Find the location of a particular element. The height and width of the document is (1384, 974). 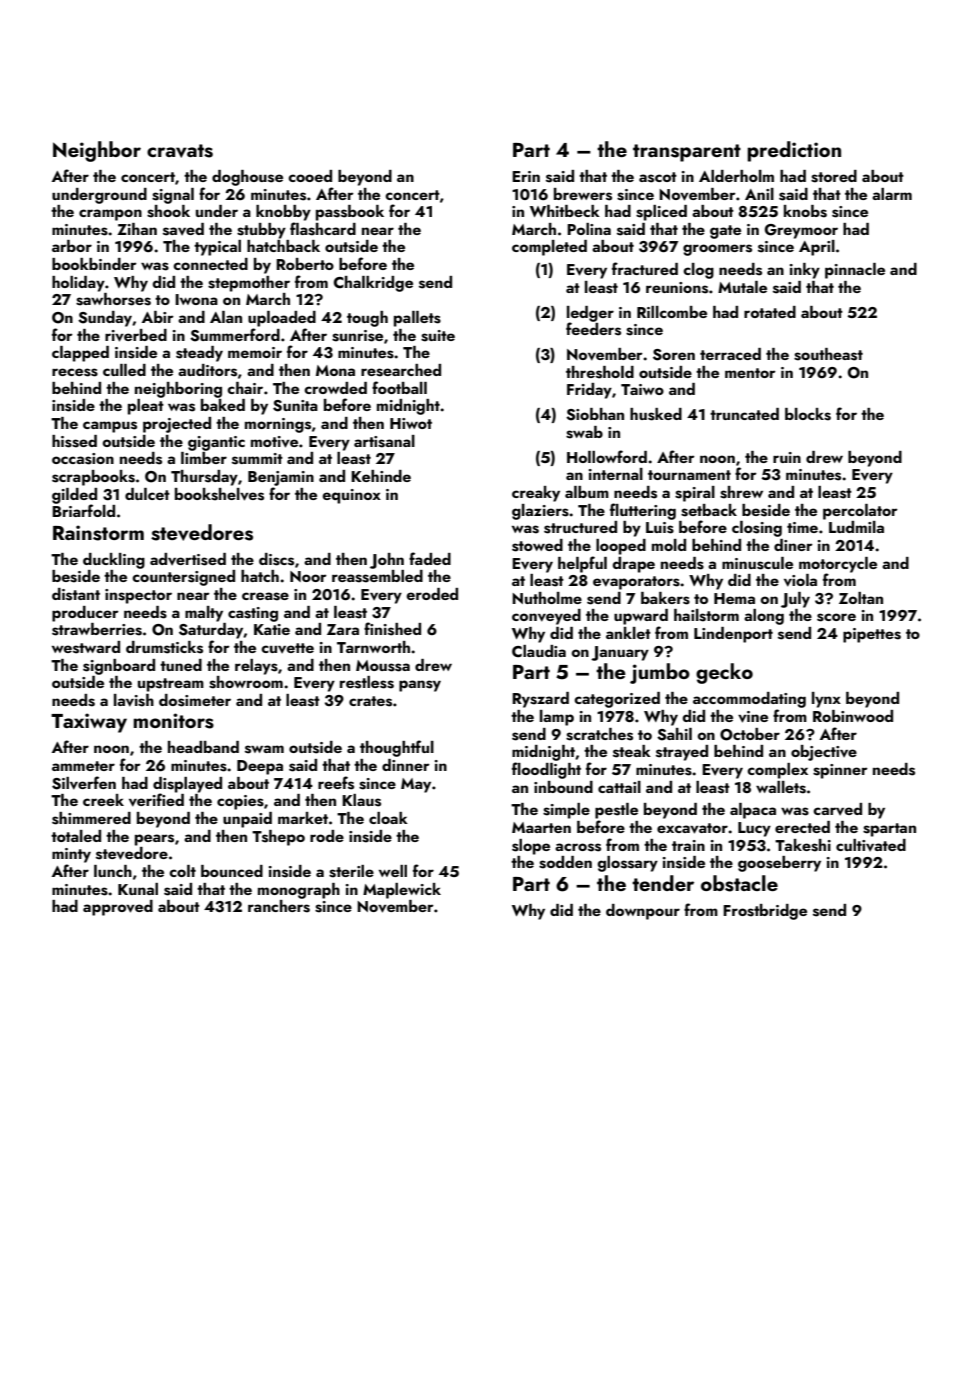

totaled is located at coordinates (76, 836).
